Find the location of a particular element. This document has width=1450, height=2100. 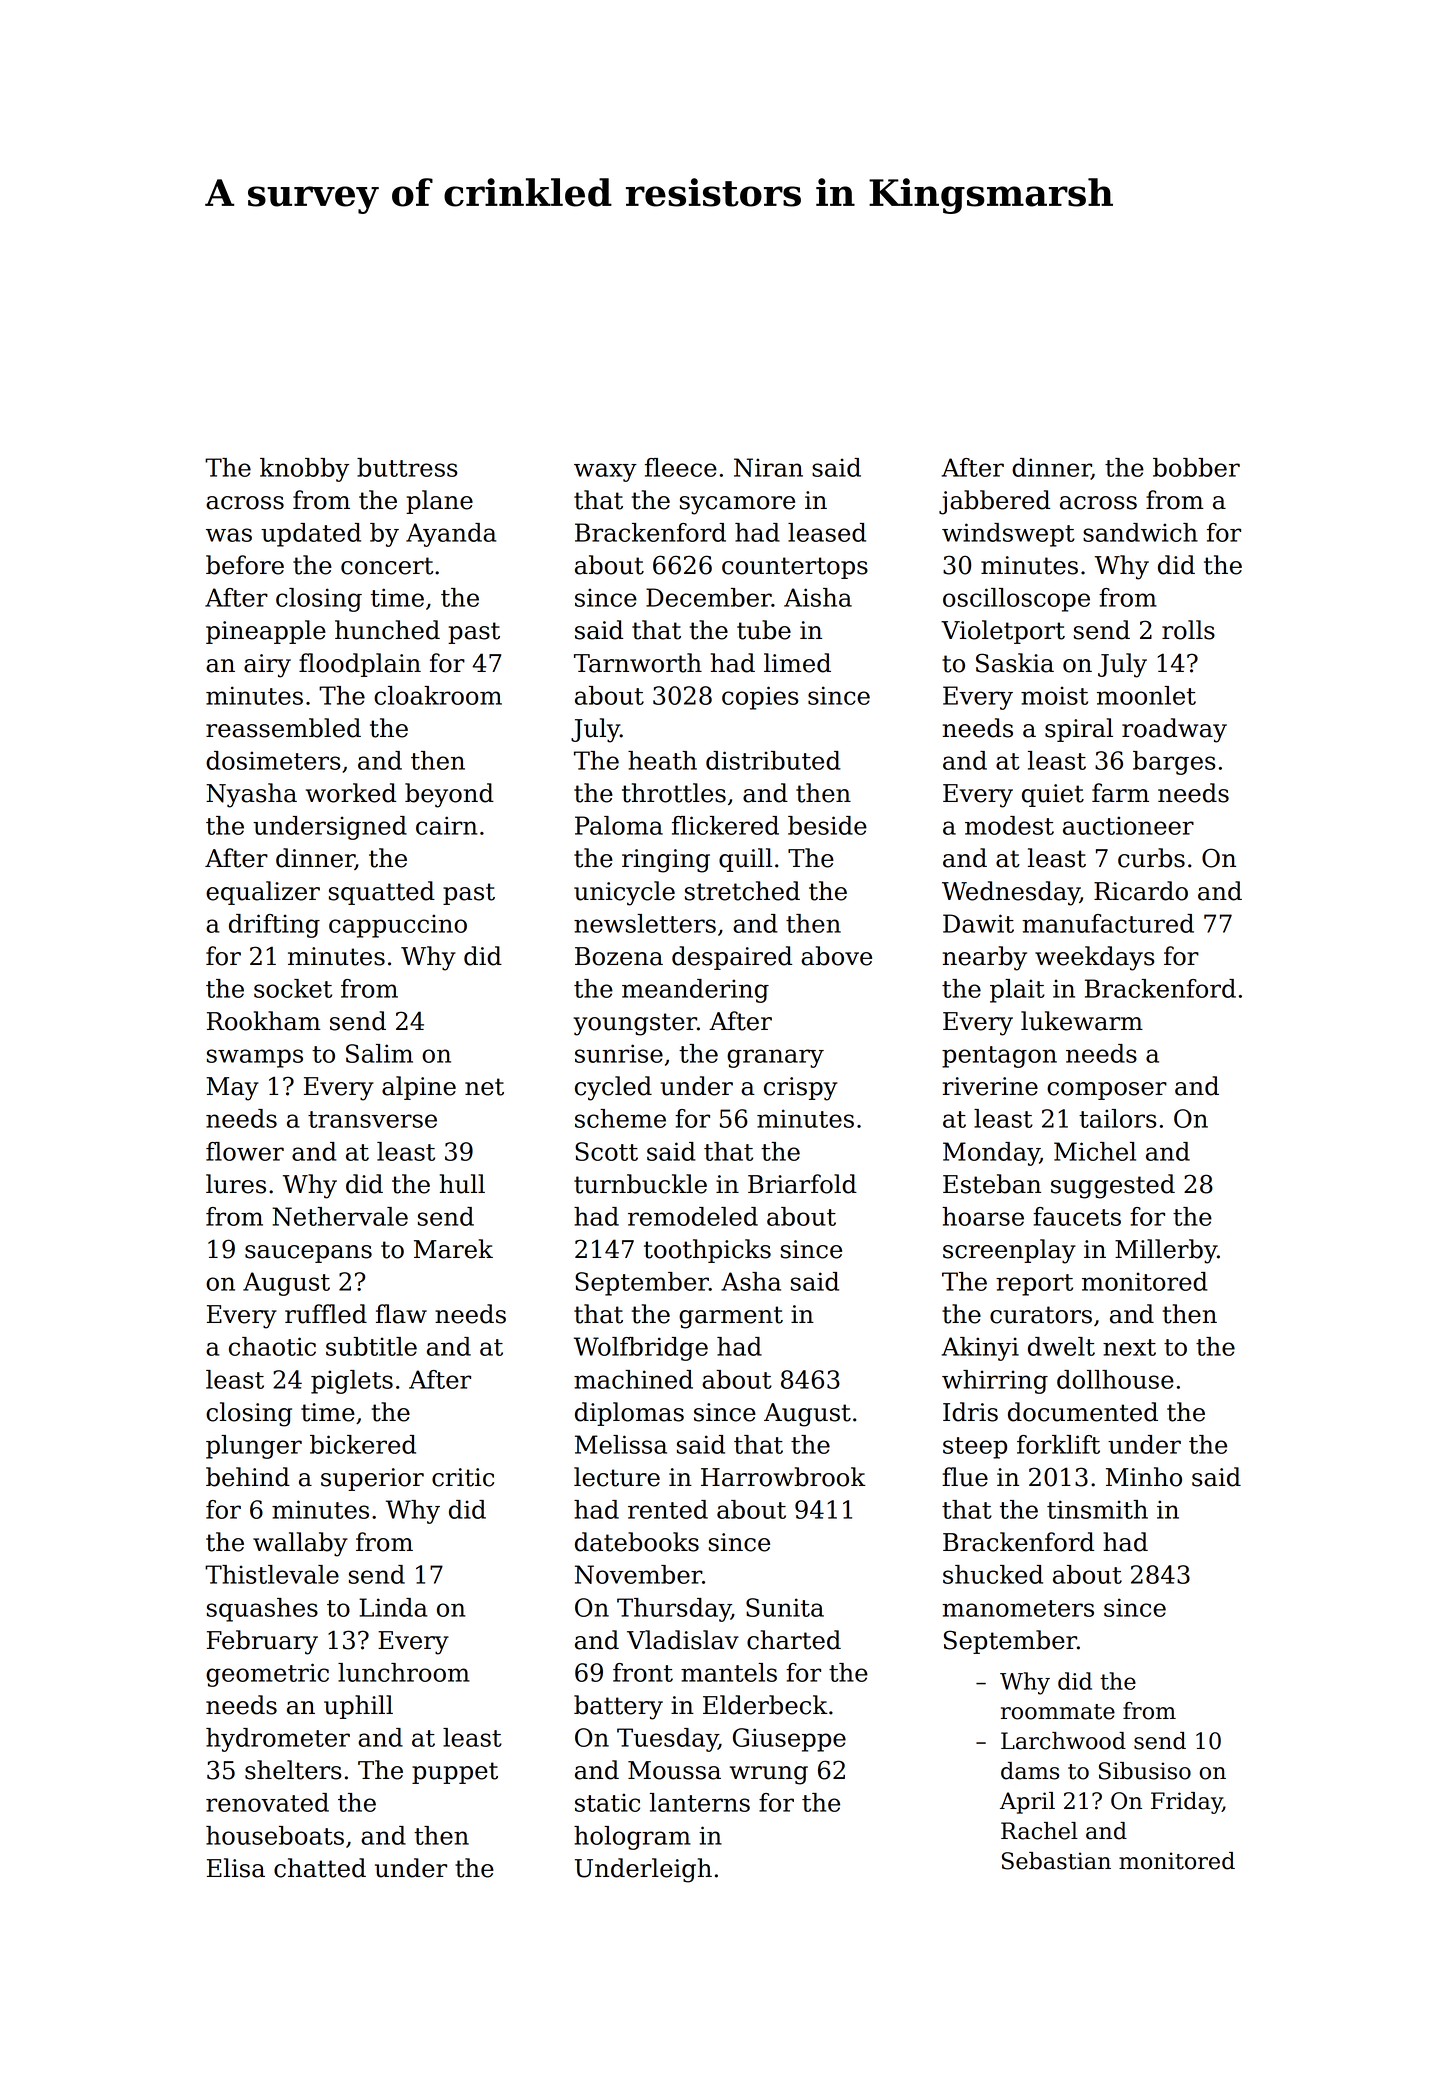

Wolfbridge is located at coordinates (641, 1349).
